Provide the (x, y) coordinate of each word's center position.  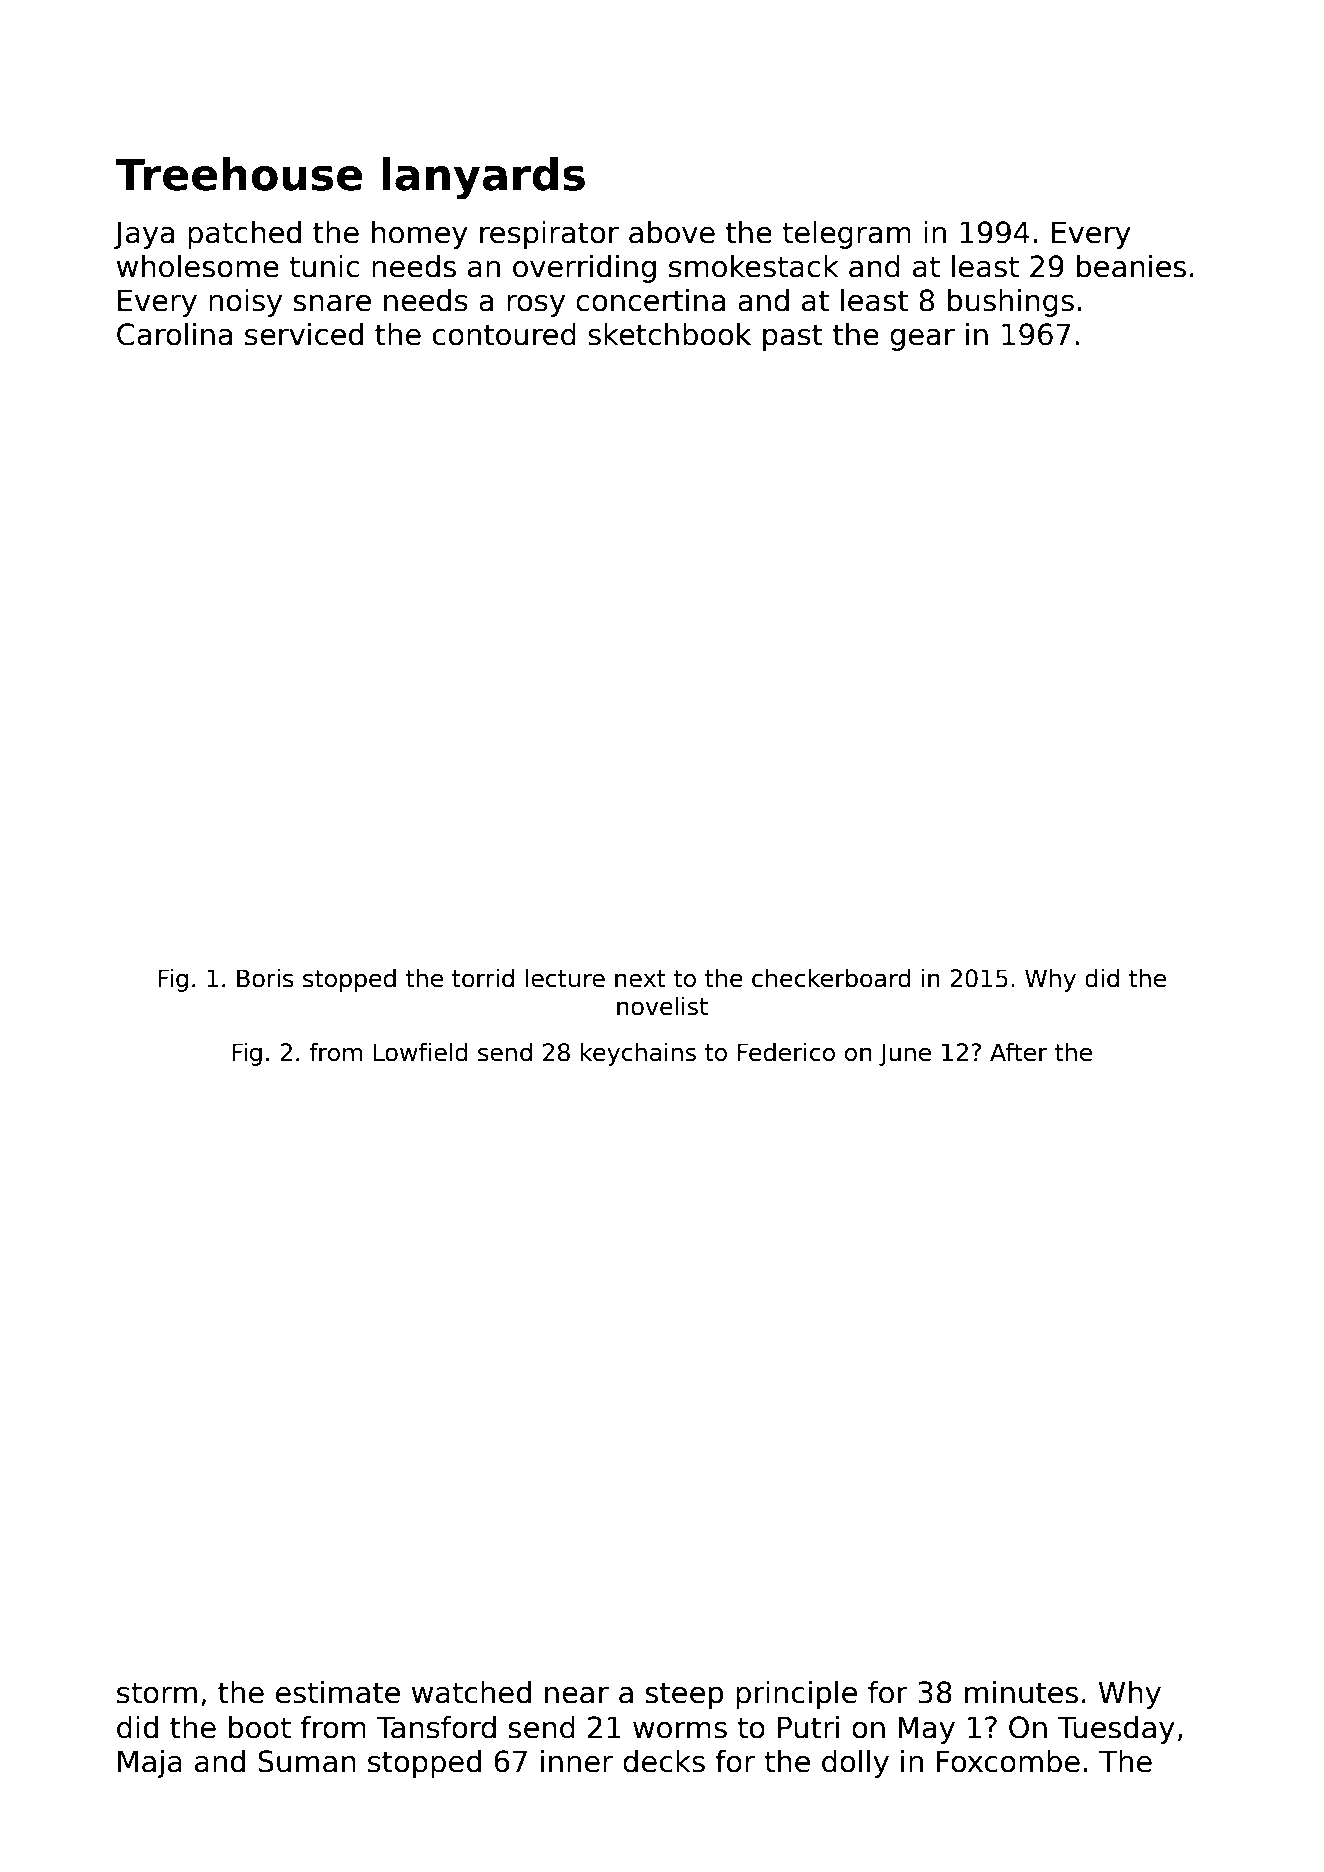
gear (922, 339)
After (1018, 1052)
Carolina (174, 334)
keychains (638, 1054)
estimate (338, 1692)
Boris (265, 978)
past (793, 337)
